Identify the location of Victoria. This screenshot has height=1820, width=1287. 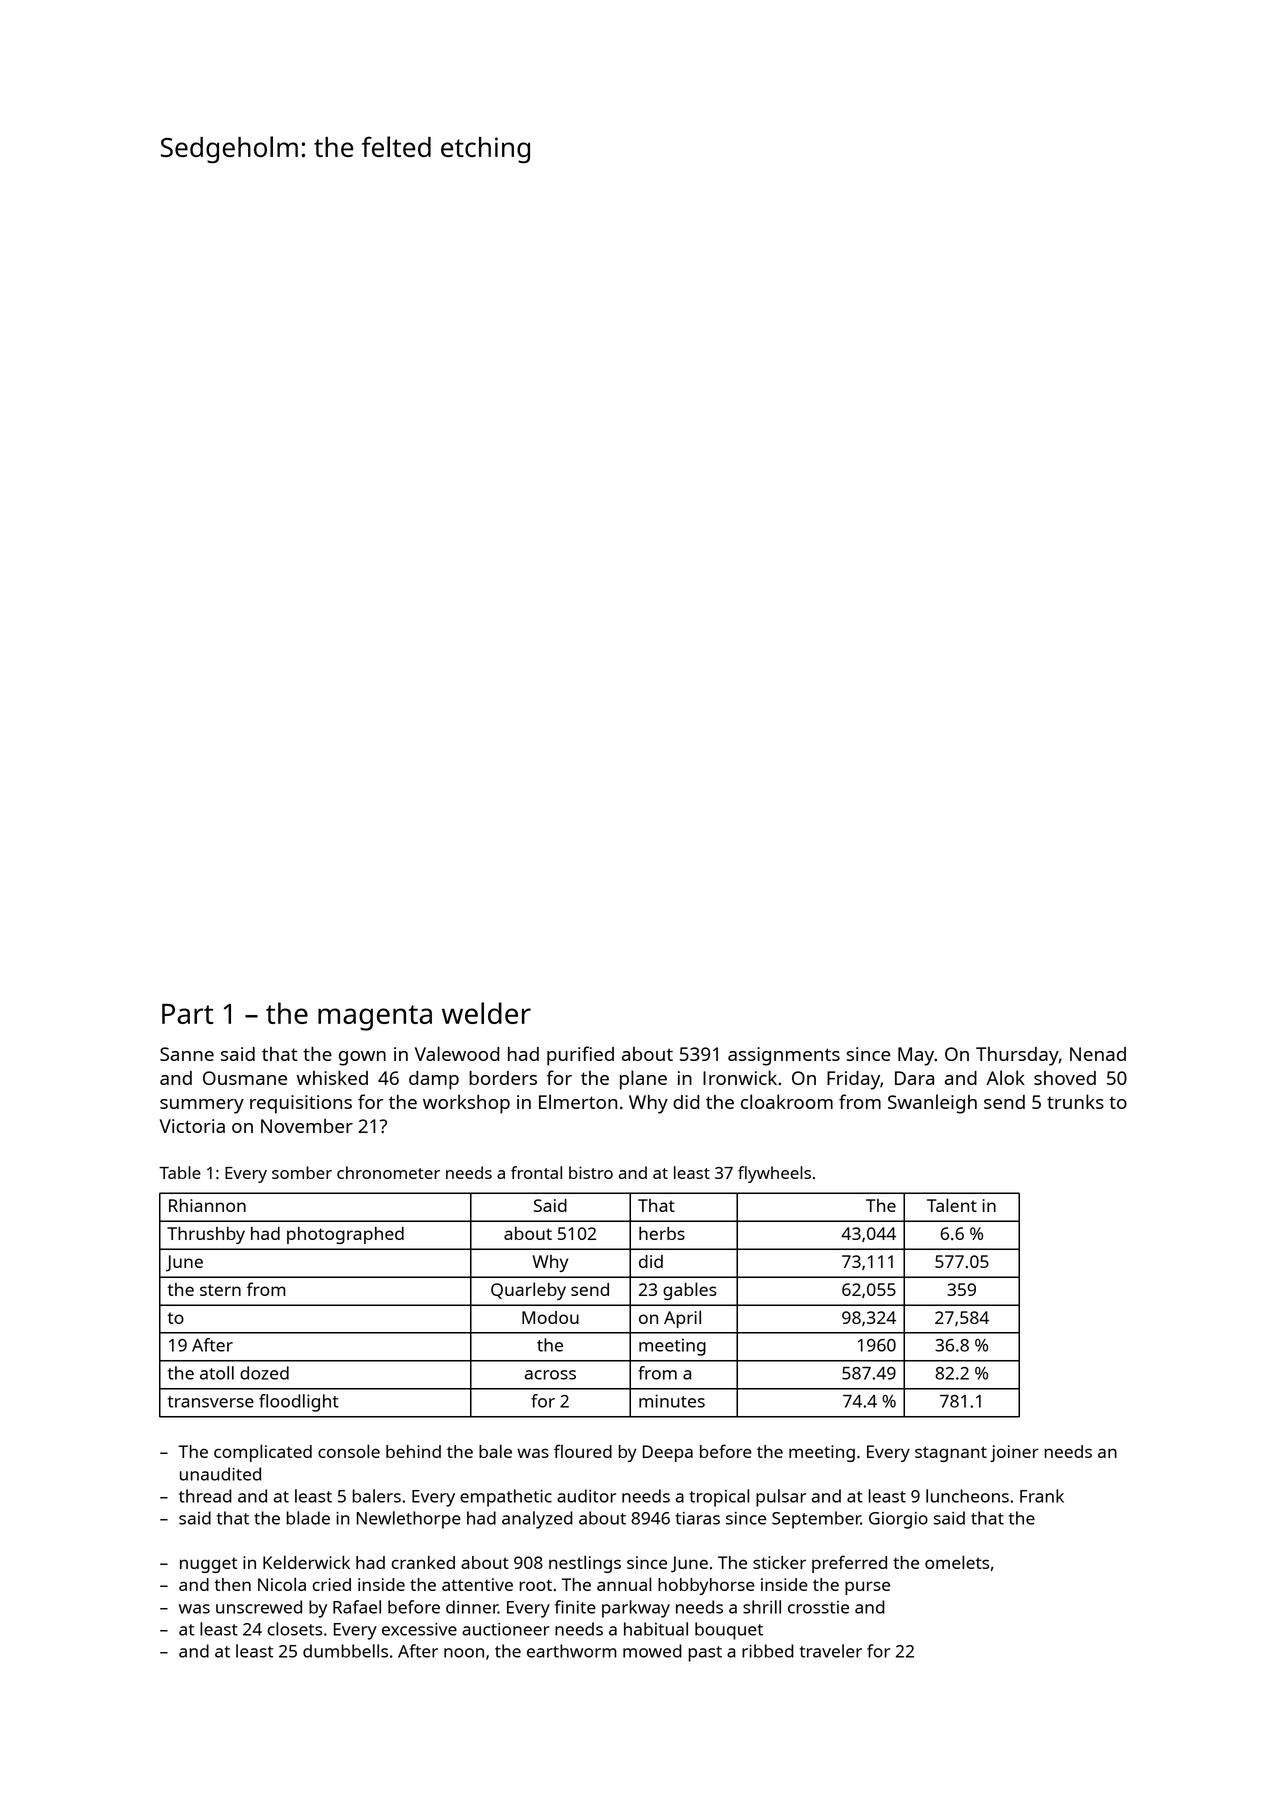
(192, 1126).
